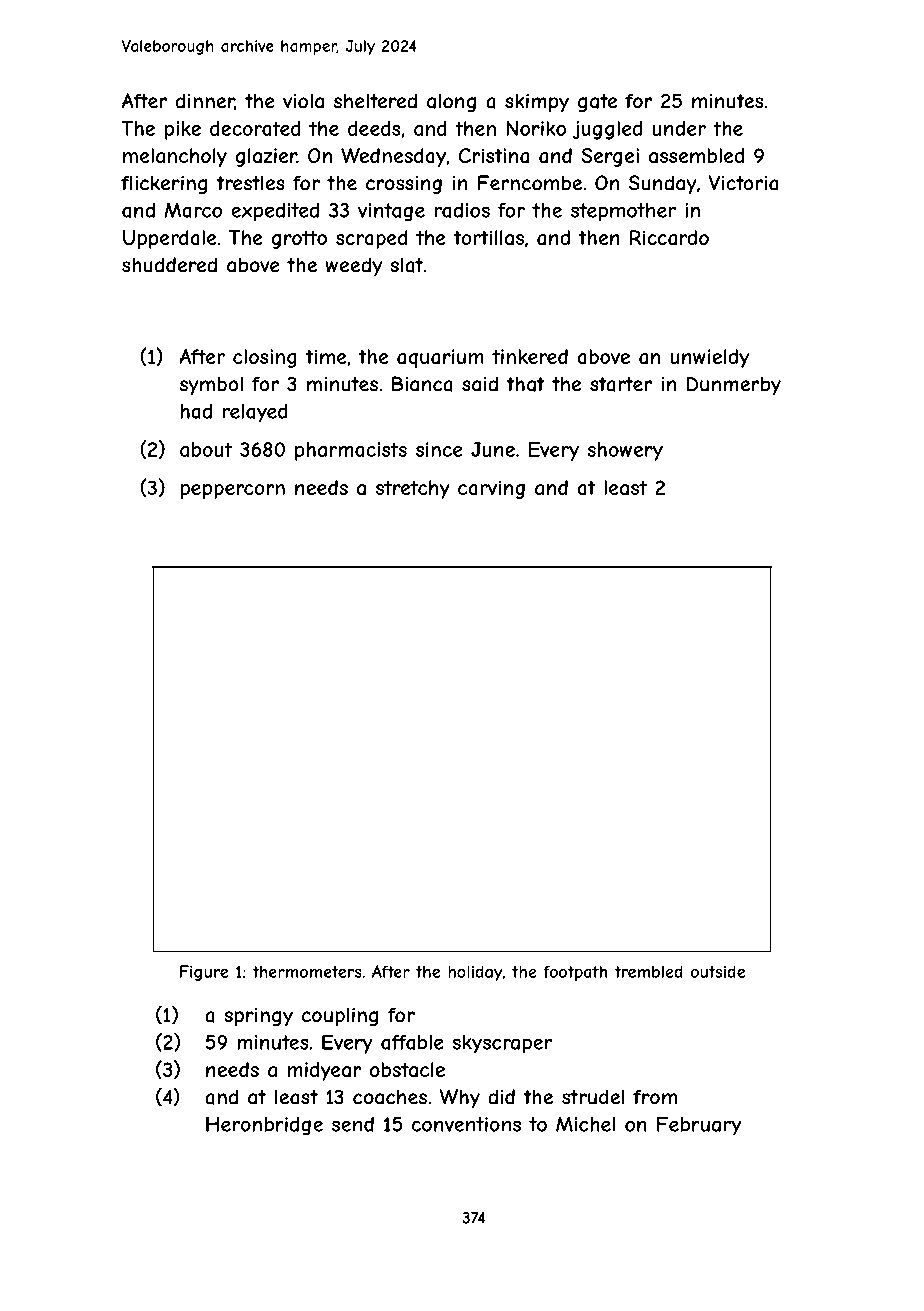 The height and width of the page is (1311, 924). What do you see at coordinates (669, 237) in the page?
I see `Riccardo` at bounding box center [669, 237].
